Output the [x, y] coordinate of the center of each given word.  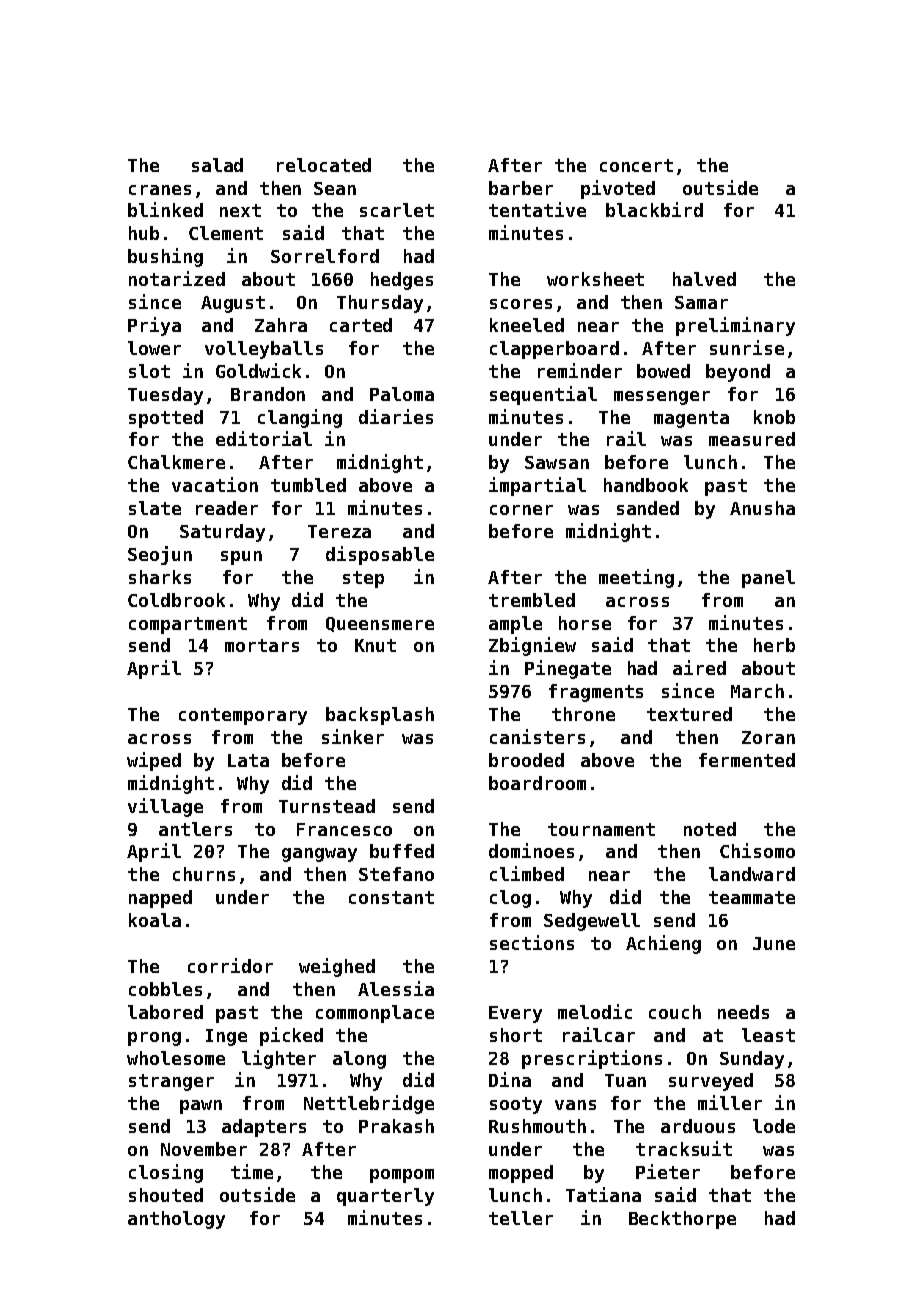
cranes [160, 190]
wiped [154, 761]
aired [699, 667]
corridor [230, 965]
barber [521, 188]
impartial [537, 486]
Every [515, 1014]
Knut [375, 645]
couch [675, 1012]
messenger [662, 398]
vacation [215, 484]
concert [636, 165]
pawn [201, 1107]
